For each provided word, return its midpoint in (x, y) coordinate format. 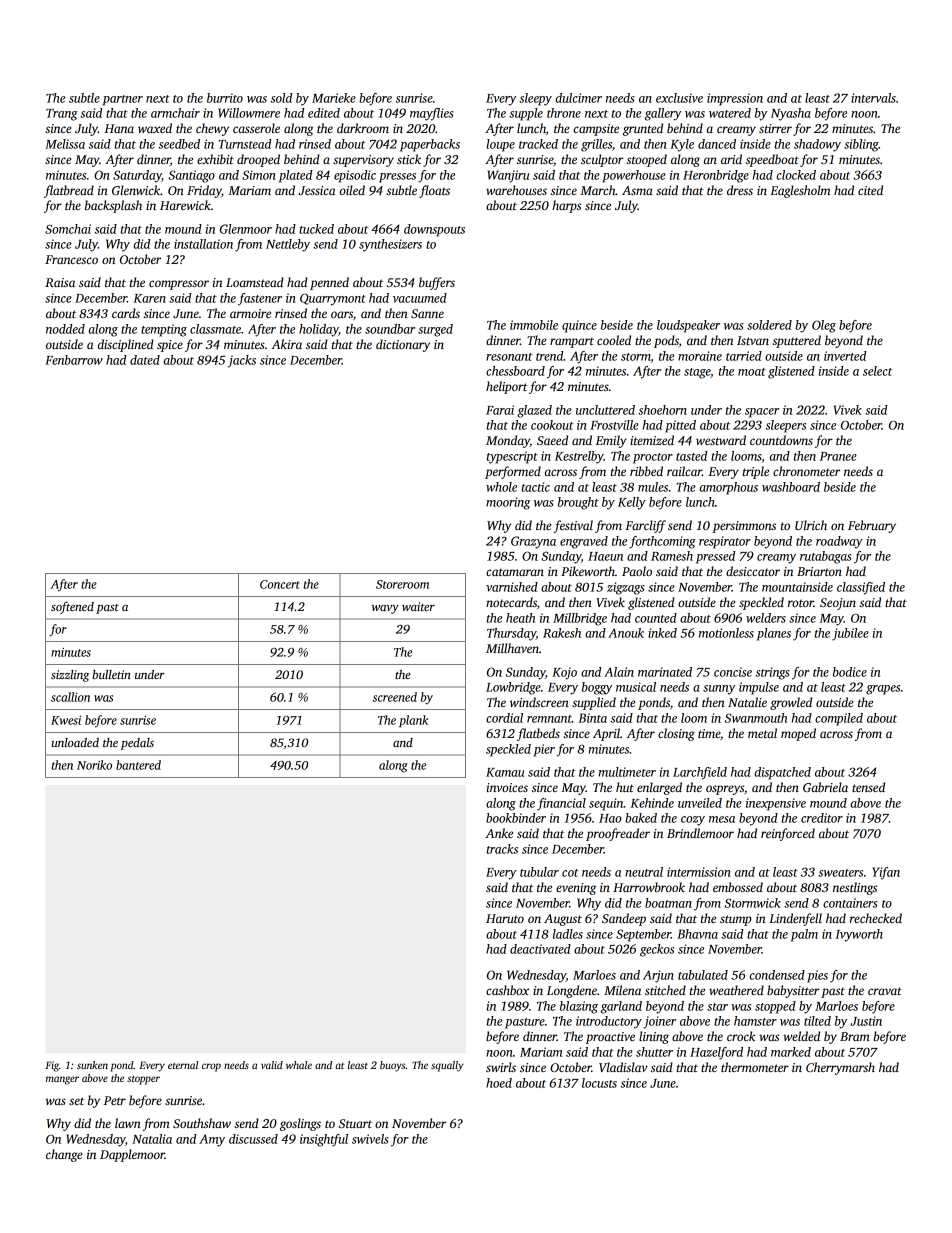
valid (272, 1065)
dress (740, 190)
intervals (873, 98)
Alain (619, 672)
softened (72, 607)
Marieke (334, 98)
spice (170, 346)
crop (211, 1067)
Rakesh (562, 633)
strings (773, 673)
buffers (437, 283)
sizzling (70, 676)
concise (733, 672)
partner (123, 100)
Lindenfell (795, 919)
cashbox (507, 990)
